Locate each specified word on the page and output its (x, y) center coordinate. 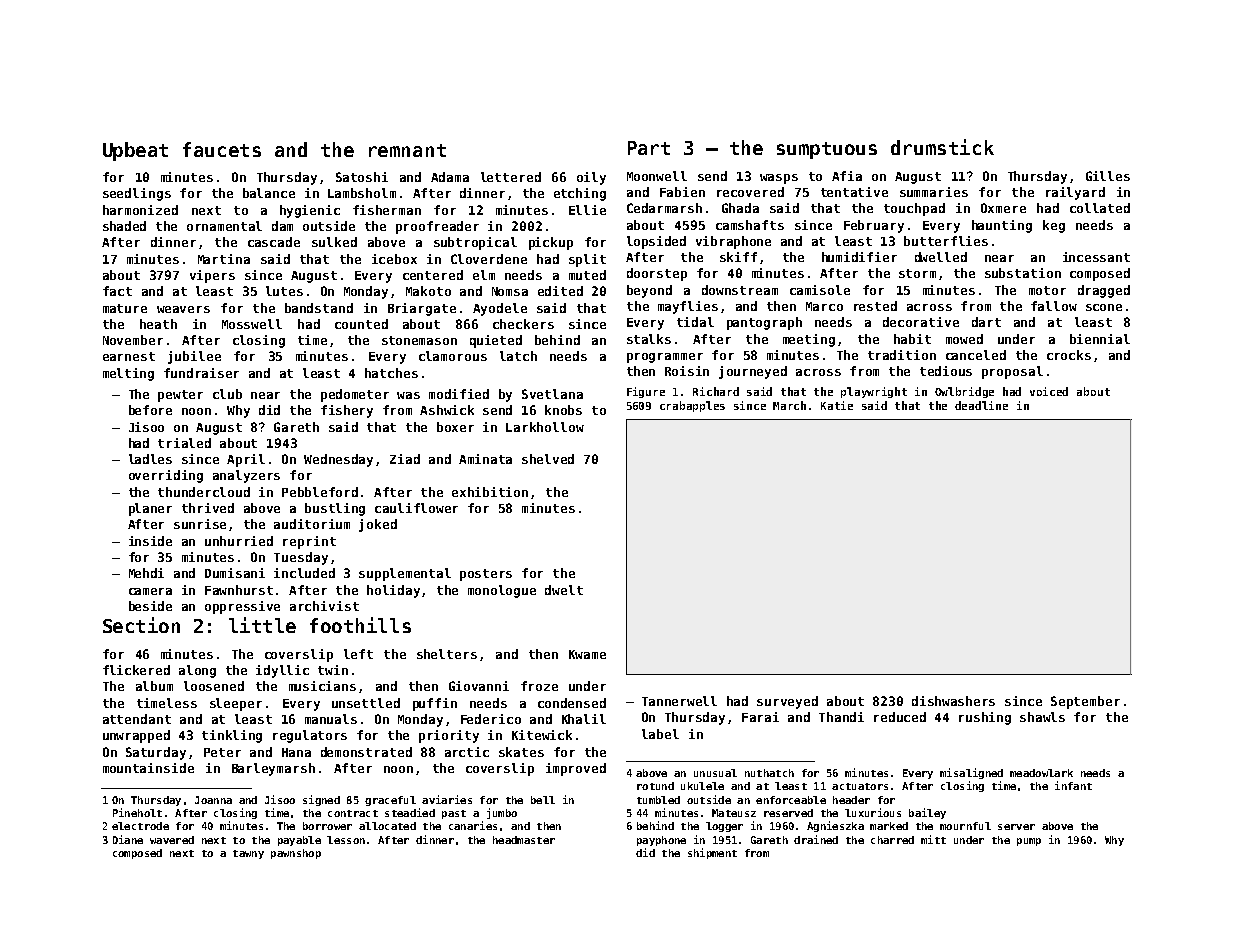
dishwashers (953, 701)
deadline (981, 405)
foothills (360, 625)
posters (486, 575)
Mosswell (252, 324)
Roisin (687, 371)
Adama (450, 177)
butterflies (946, 241)
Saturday (156, 753)
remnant (407, 150)
